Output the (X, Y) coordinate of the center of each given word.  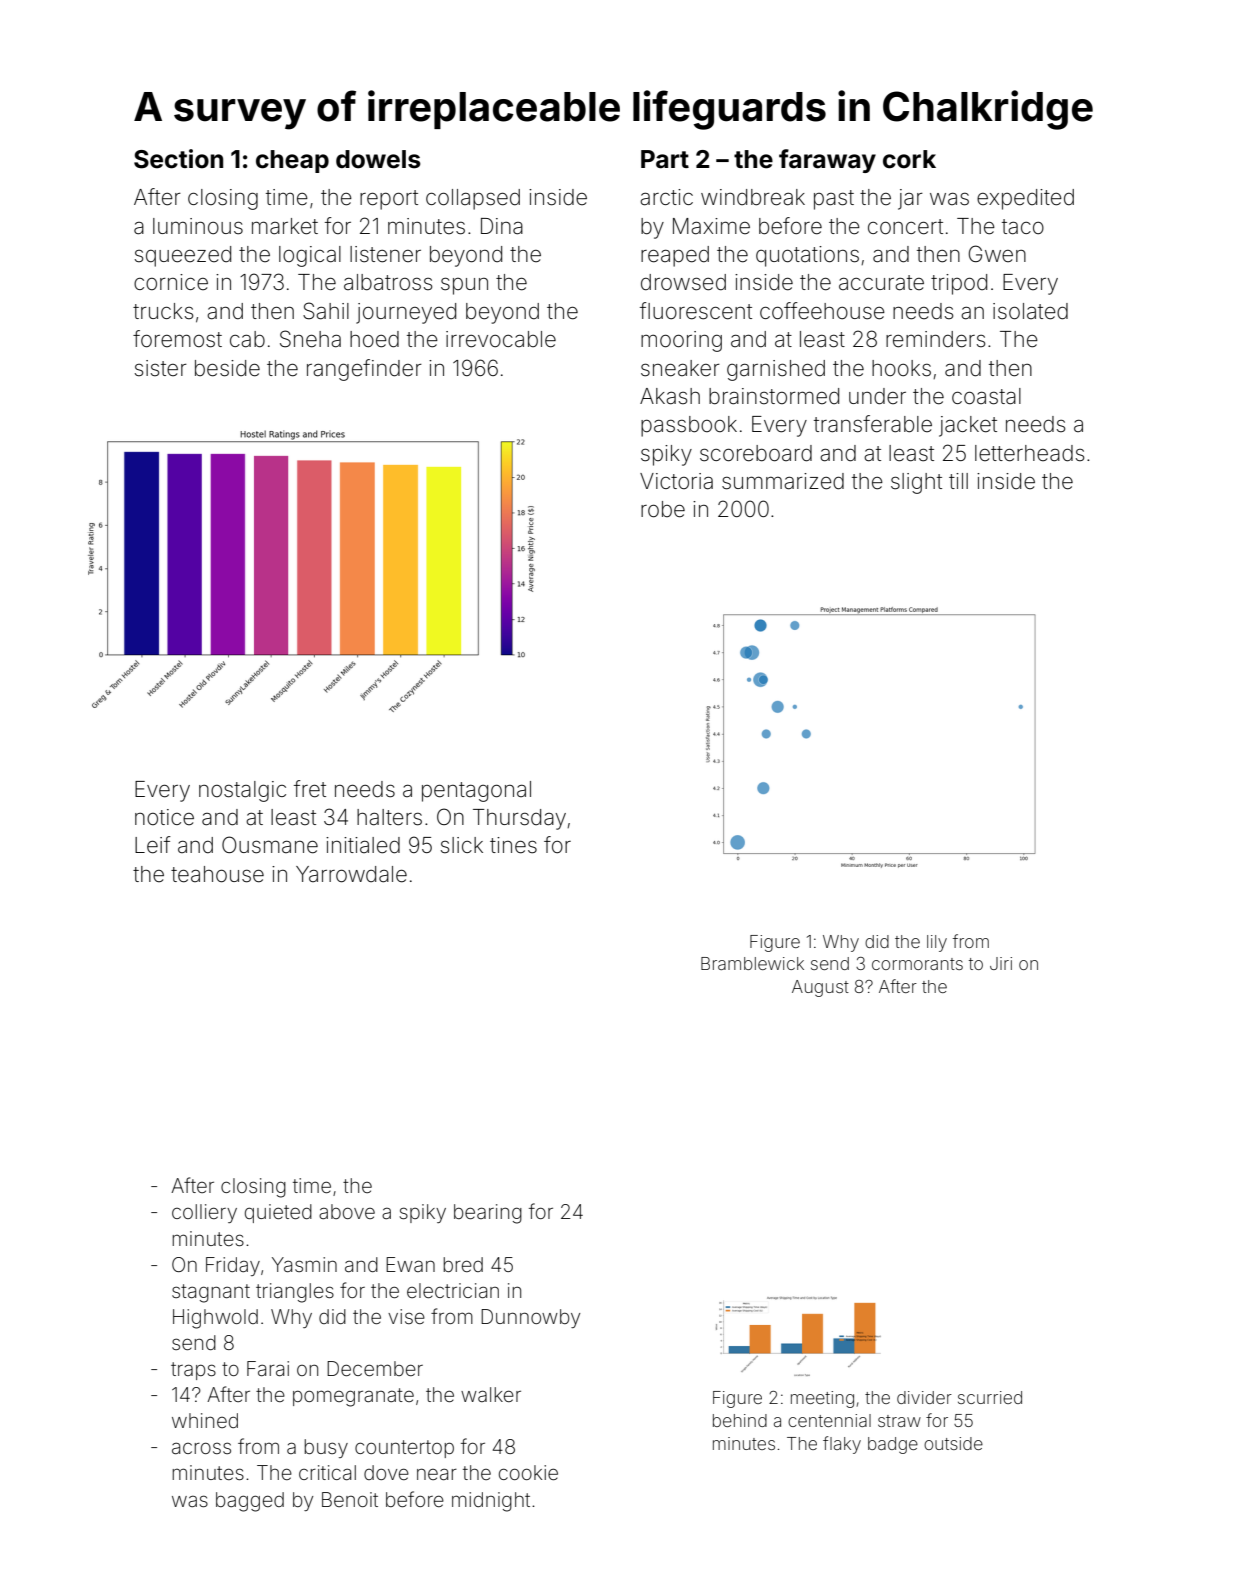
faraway (827, 161)
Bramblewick (752, 963)
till (958, 481)
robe (663, 509)
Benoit (350, 1499)
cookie (528, 1472)
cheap (292, 161)
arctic (666, 197)
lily (937, 943)
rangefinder (364, 370)
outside (953, 1443)
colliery (204, 1213)
